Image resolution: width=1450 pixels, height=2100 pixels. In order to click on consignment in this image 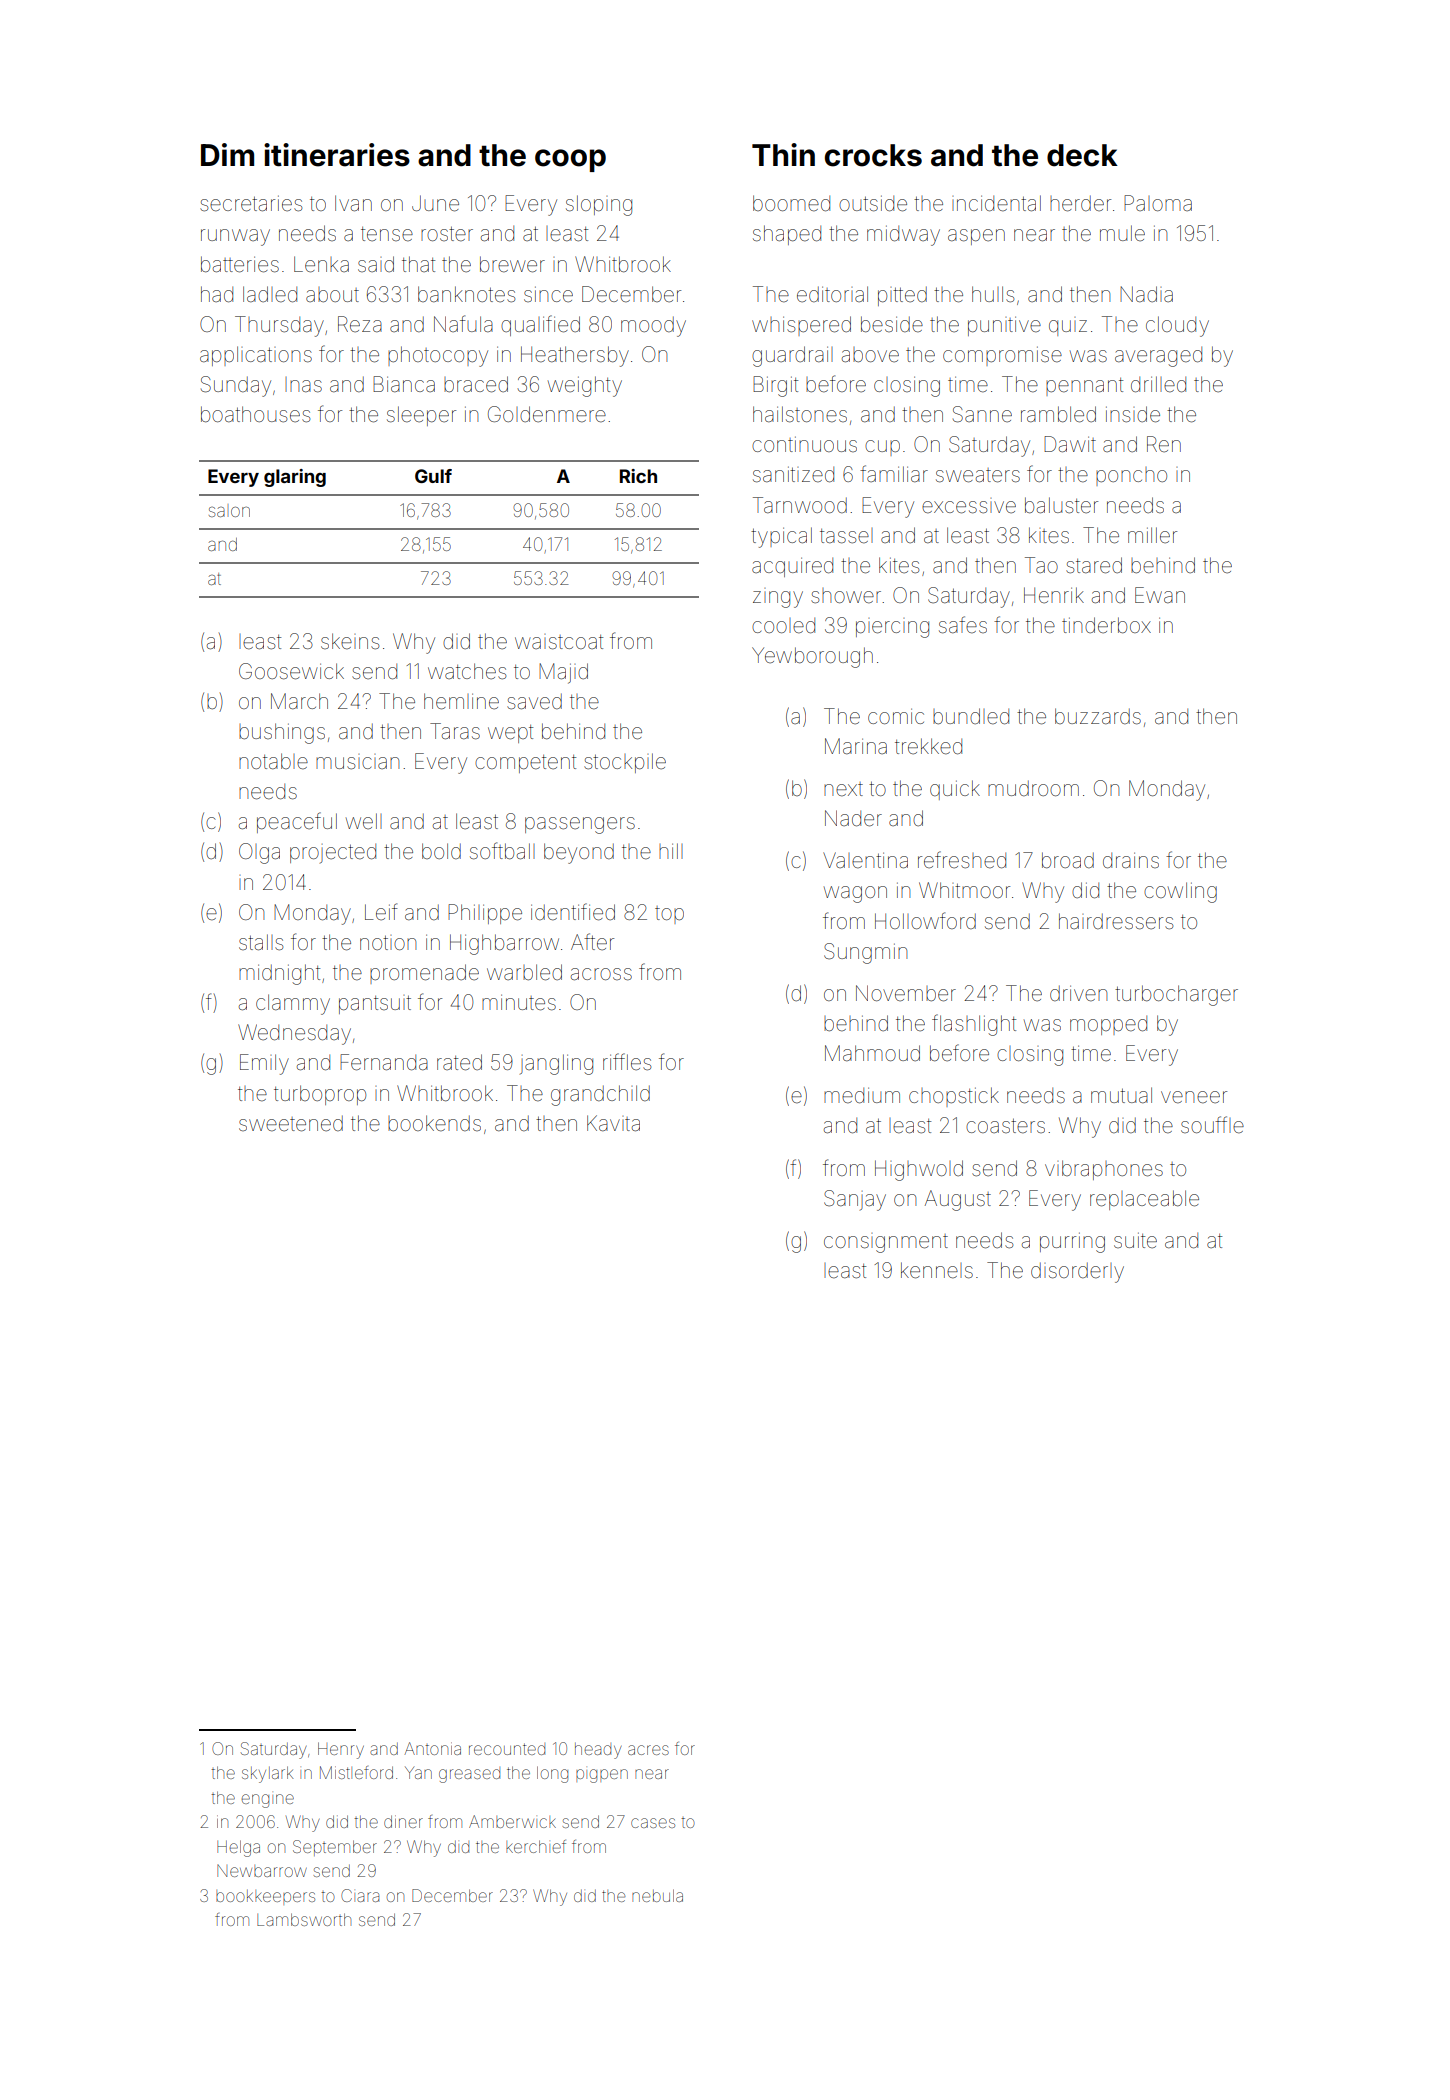, I will do `click(886, 1243)`.
